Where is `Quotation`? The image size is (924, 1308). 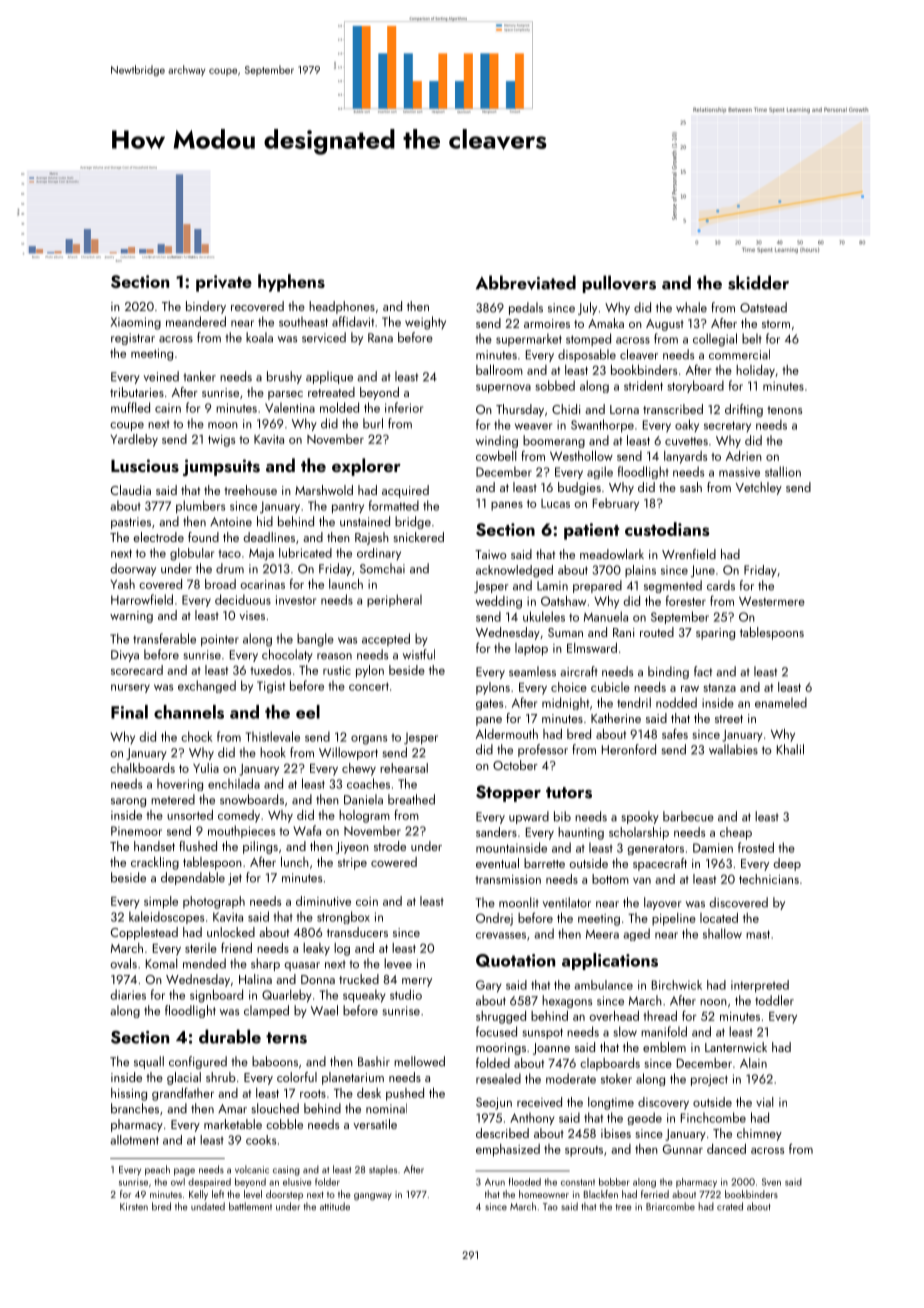 Quotation is located at coordinates (515, 960).
